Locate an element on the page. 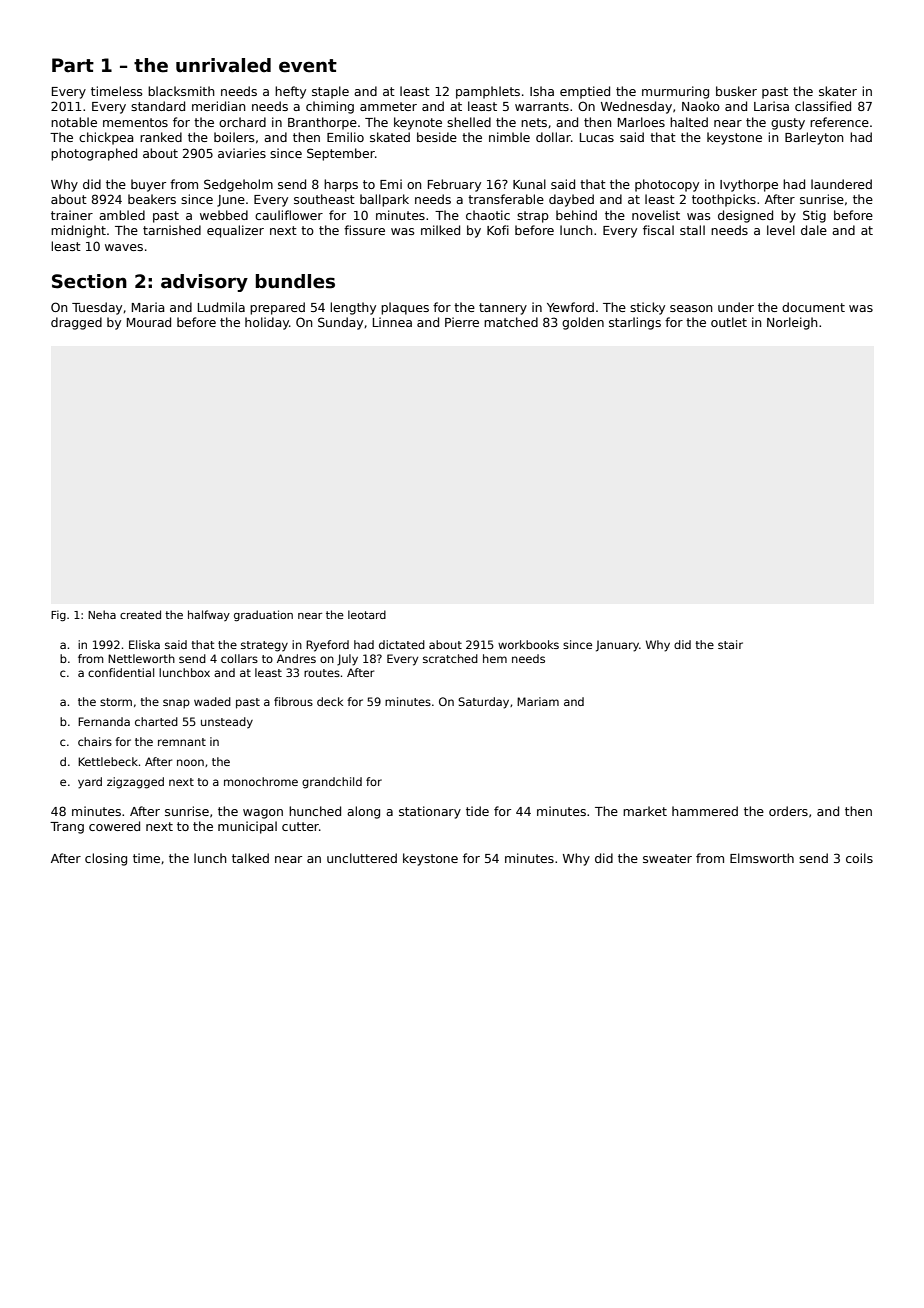  Norleigh is located at coordinates (792, 323).
